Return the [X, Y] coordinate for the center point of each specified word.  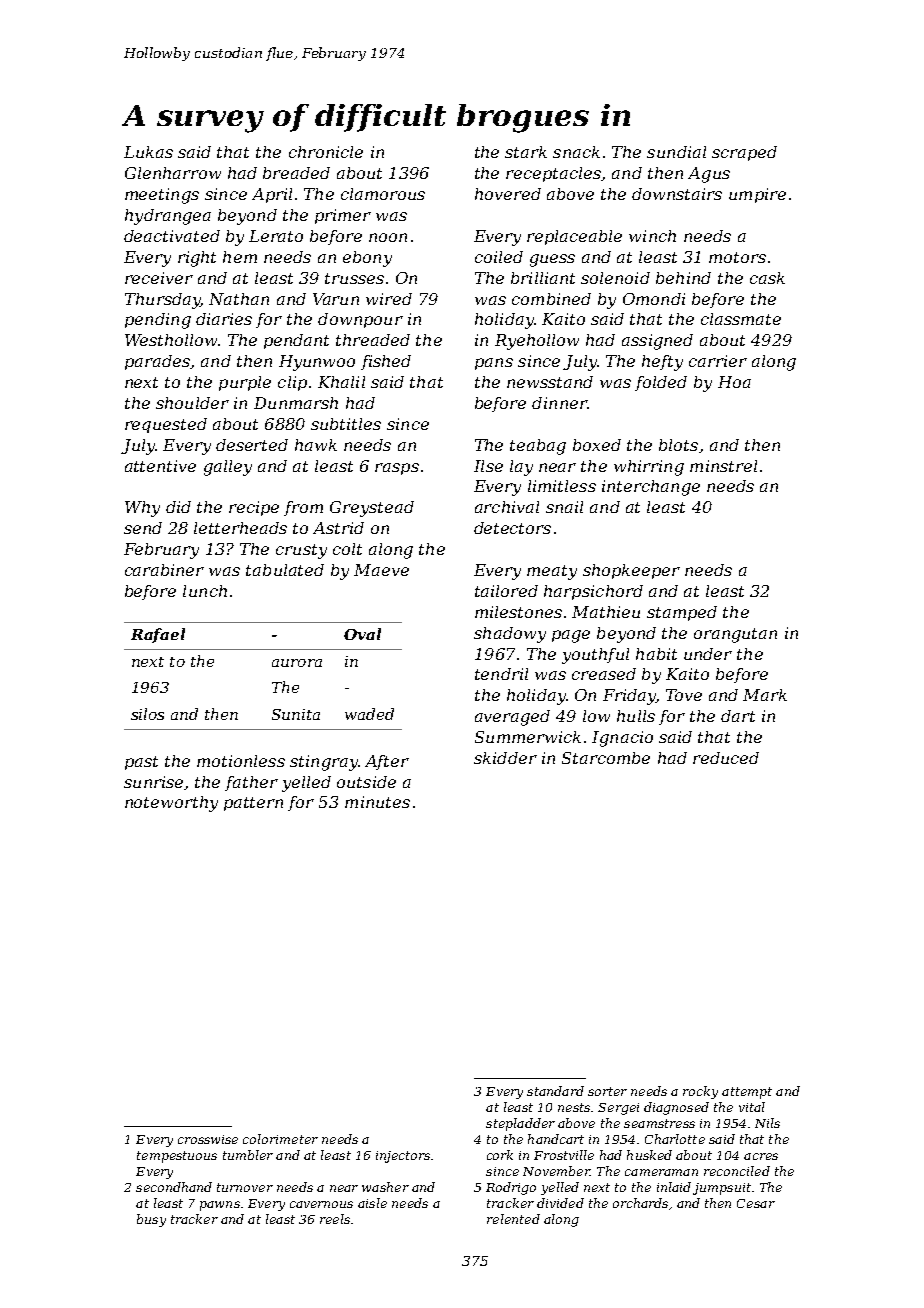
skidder [505, 758]
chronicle [326, 152]
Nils [767, 1123]
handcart [556, 1139]
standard [555, 1091]
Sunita [296, 714]
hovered [508, 194]
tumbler [248, 1155]
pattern [253, 804]
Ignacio [622, 739]
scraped [744, 153]
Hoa [734, 382]
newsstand [550, 382]
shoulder [192, 403]
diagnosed [676, 1108]
